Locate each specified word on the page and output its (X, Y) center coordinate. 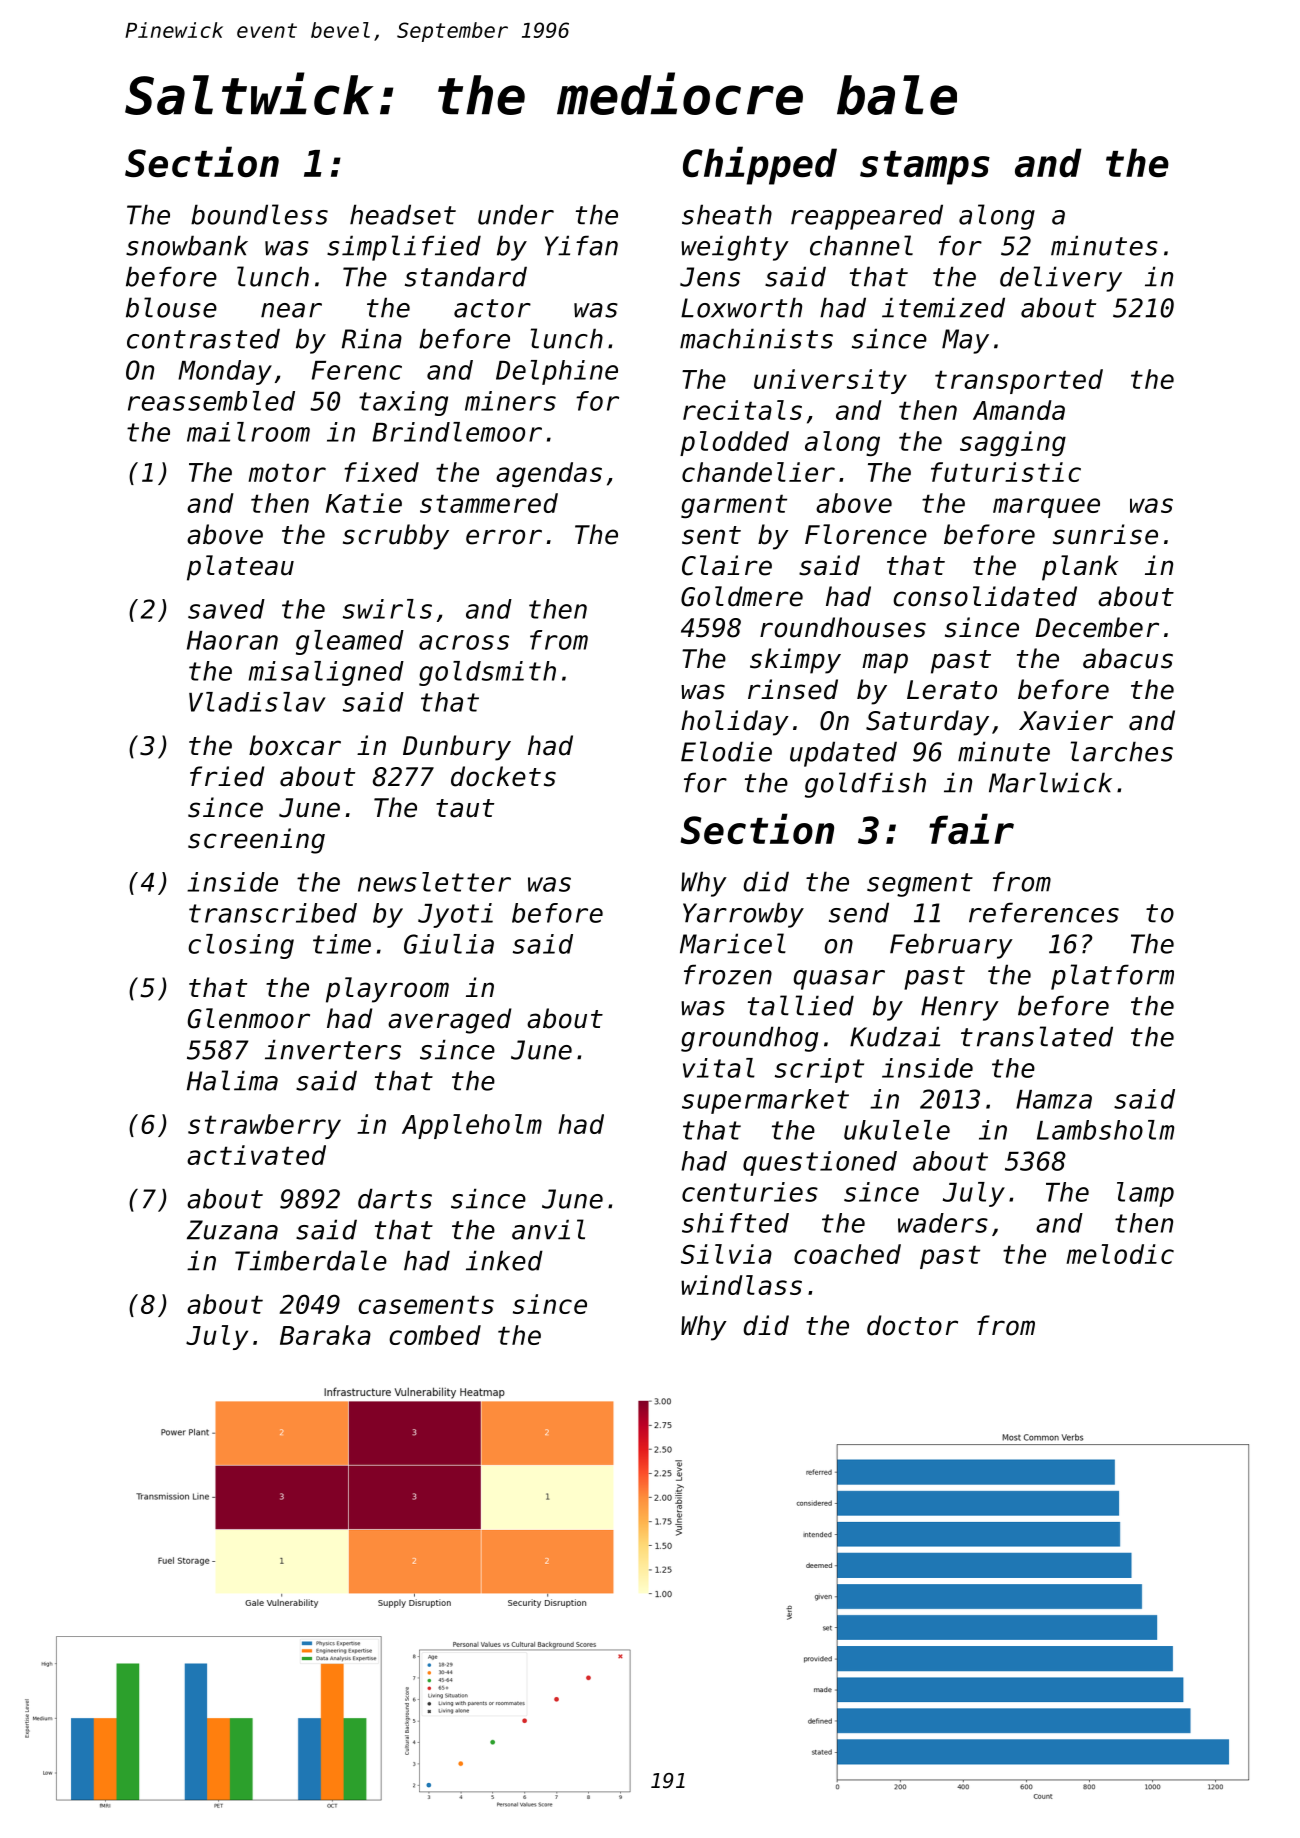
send (859, 912)
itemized (943, 307)
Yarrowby (743, 915)
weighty (735, 248)
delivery (1061, 279)
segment (920, 885)
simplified (404, 248)
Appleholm (472, 1126)
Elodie (726, 751)
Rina (372, 338)
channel (861, 245)
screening (256, 841)
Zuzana (232, 1230)
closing (241, 946)
